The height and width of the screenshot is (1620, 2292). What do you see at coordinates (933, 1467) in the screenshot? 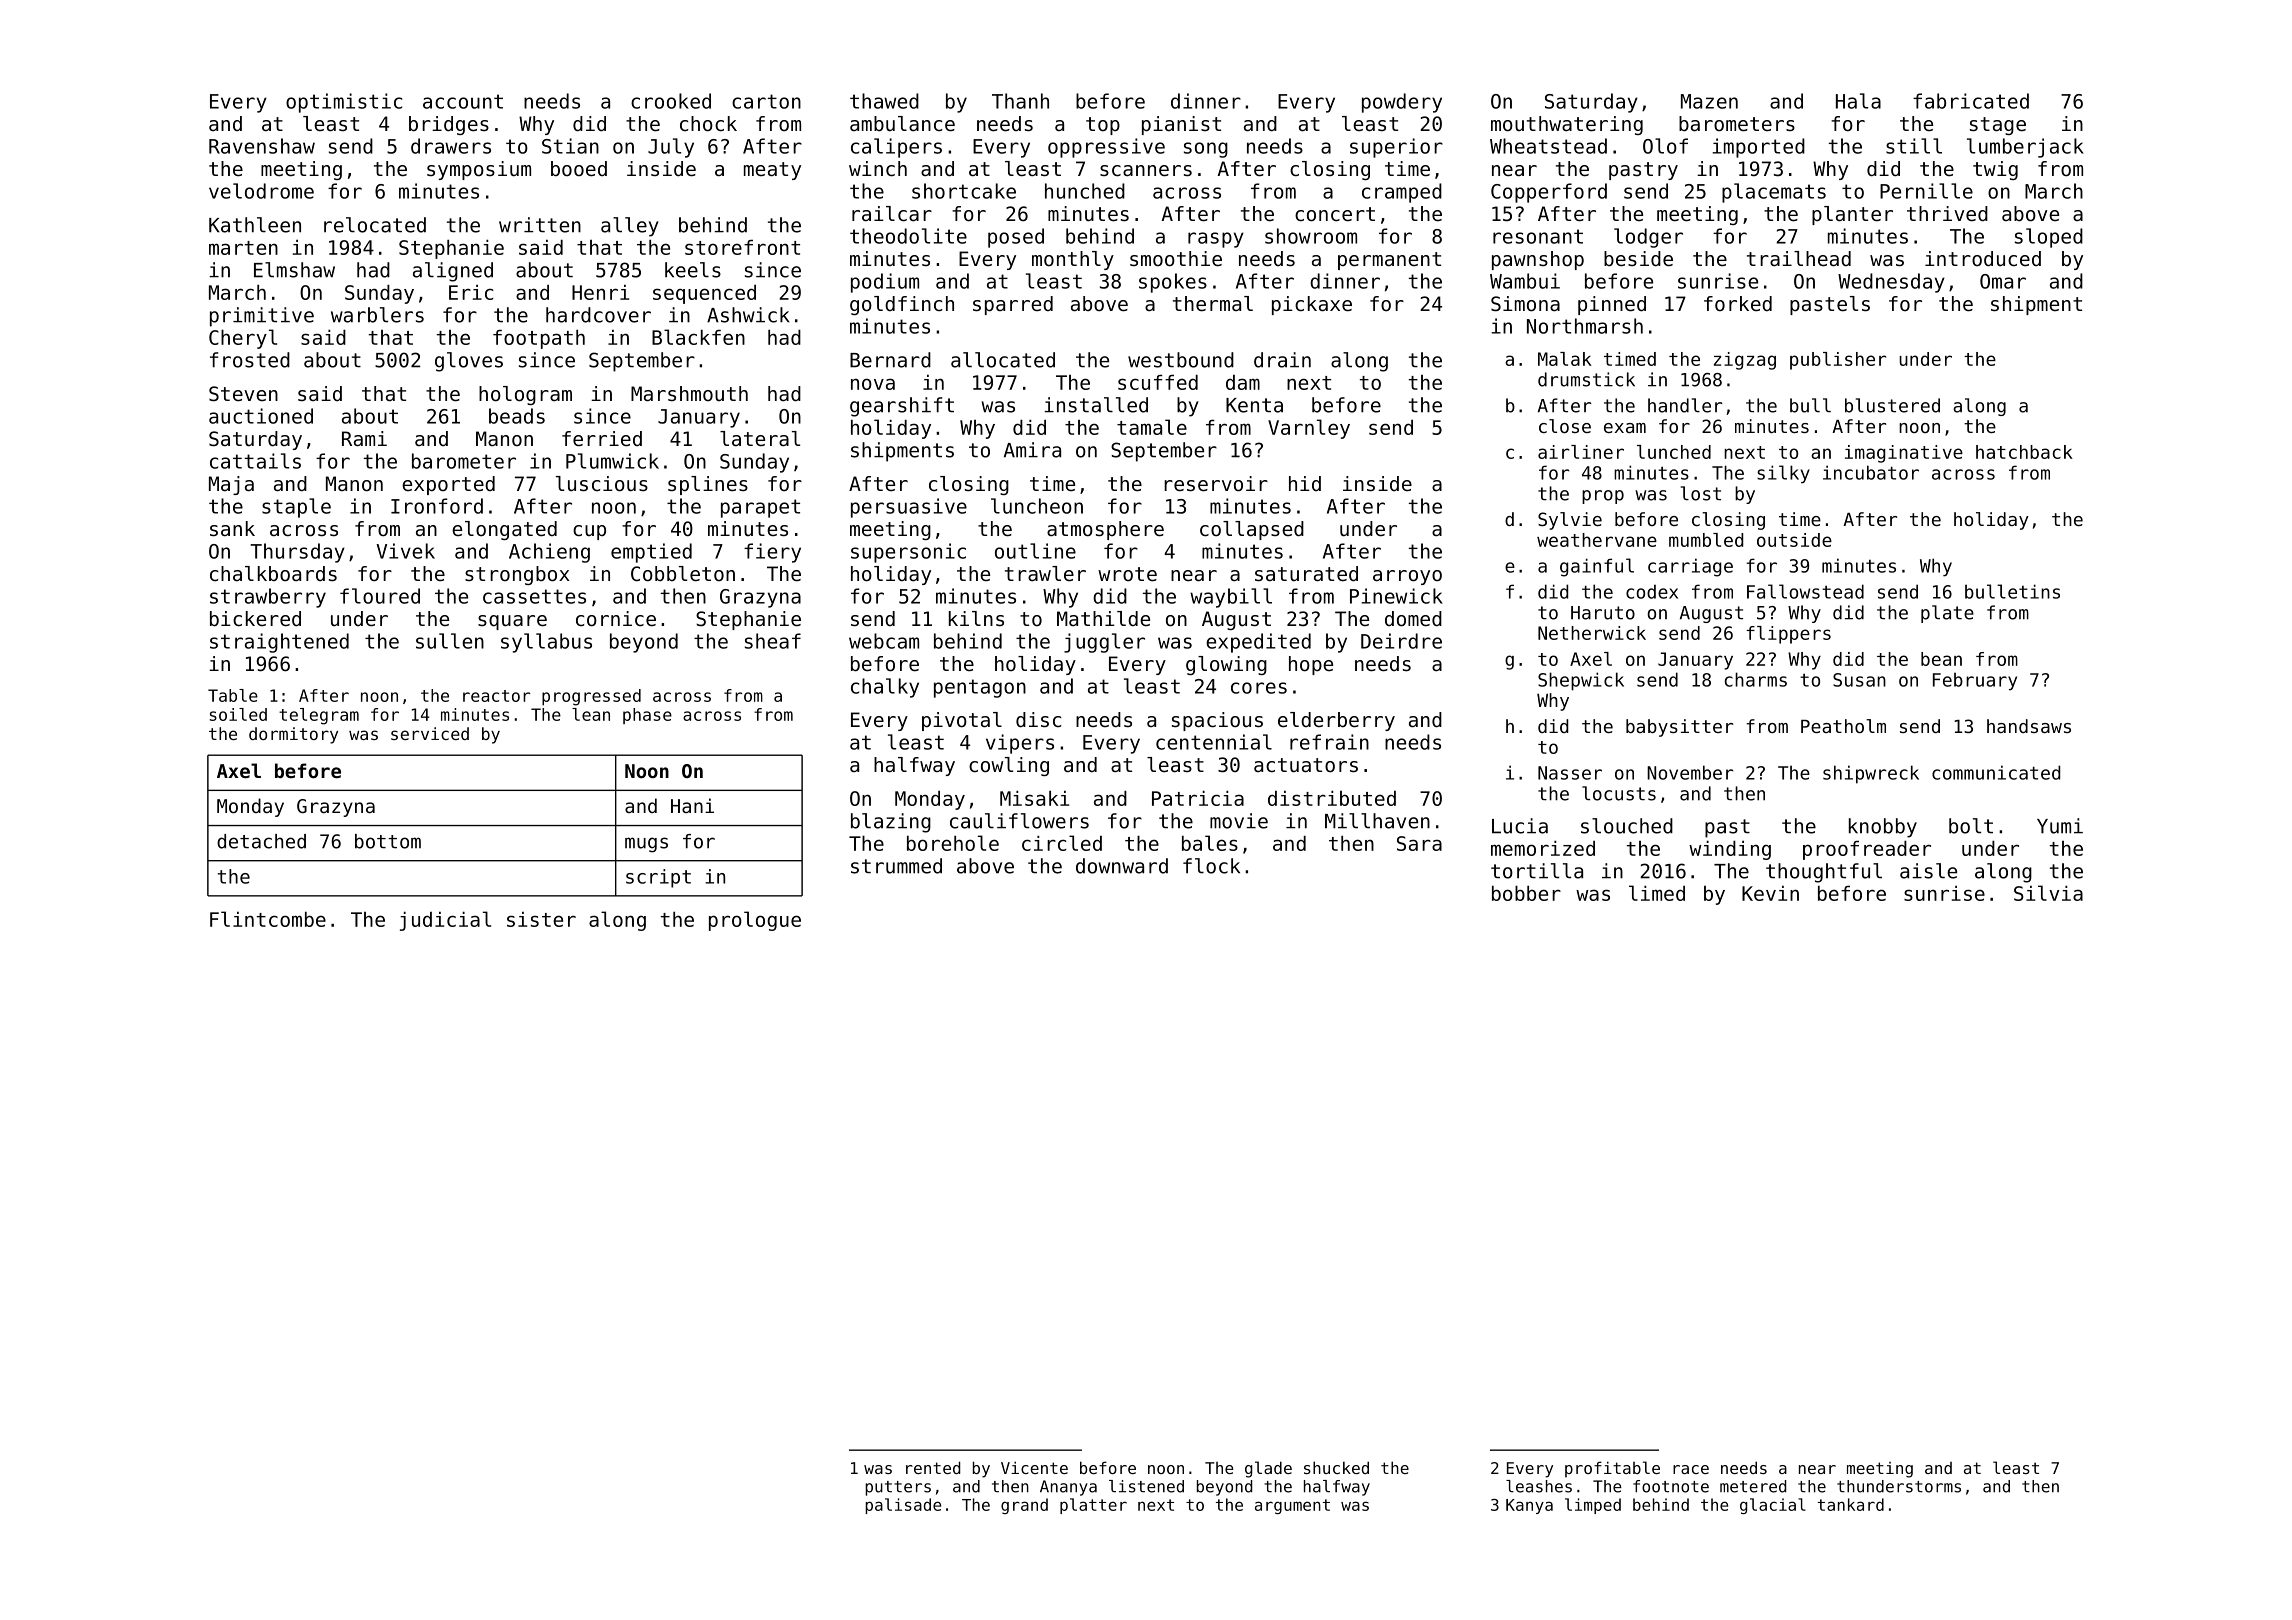
I see `rented` at bounding box center [933, 1467].
